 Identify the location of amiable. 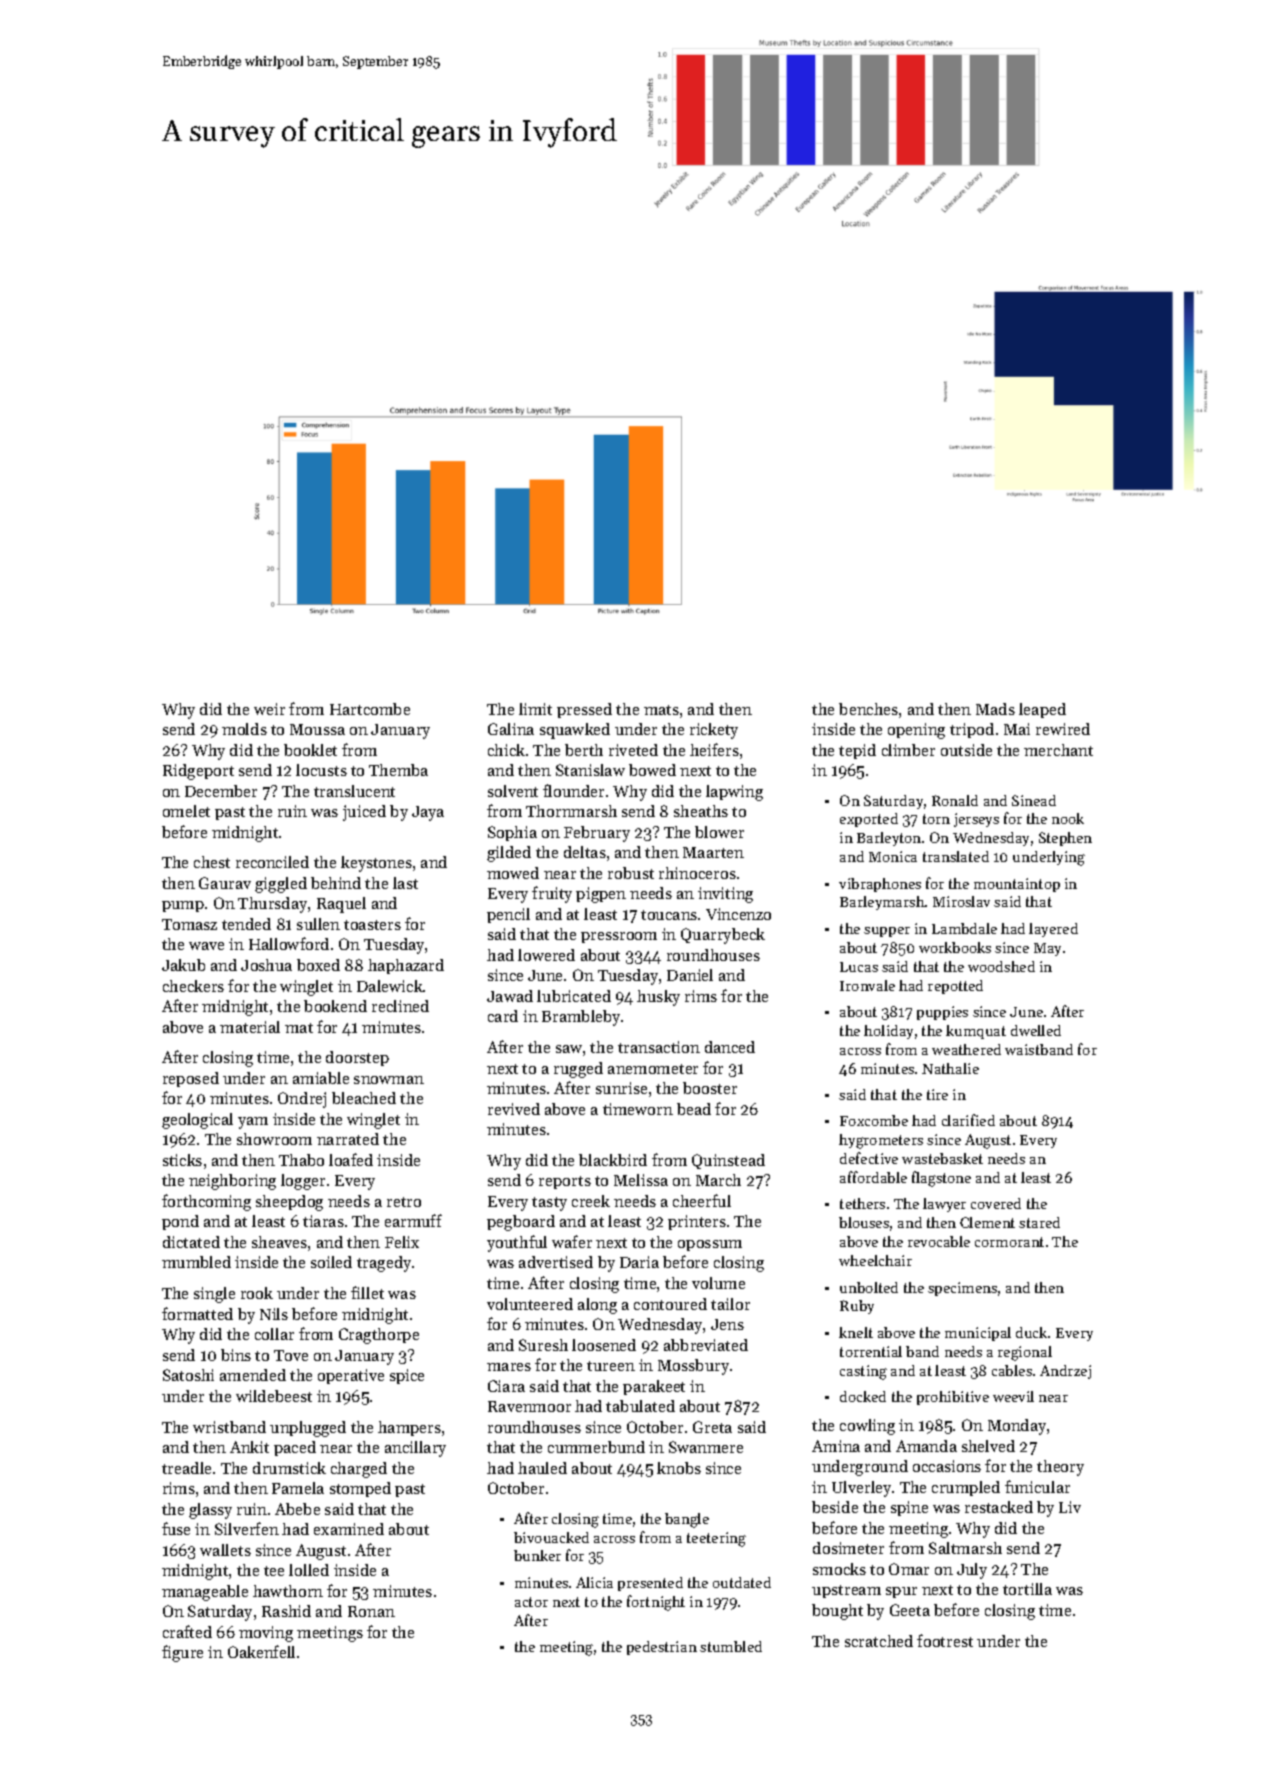
(321, 1078).
